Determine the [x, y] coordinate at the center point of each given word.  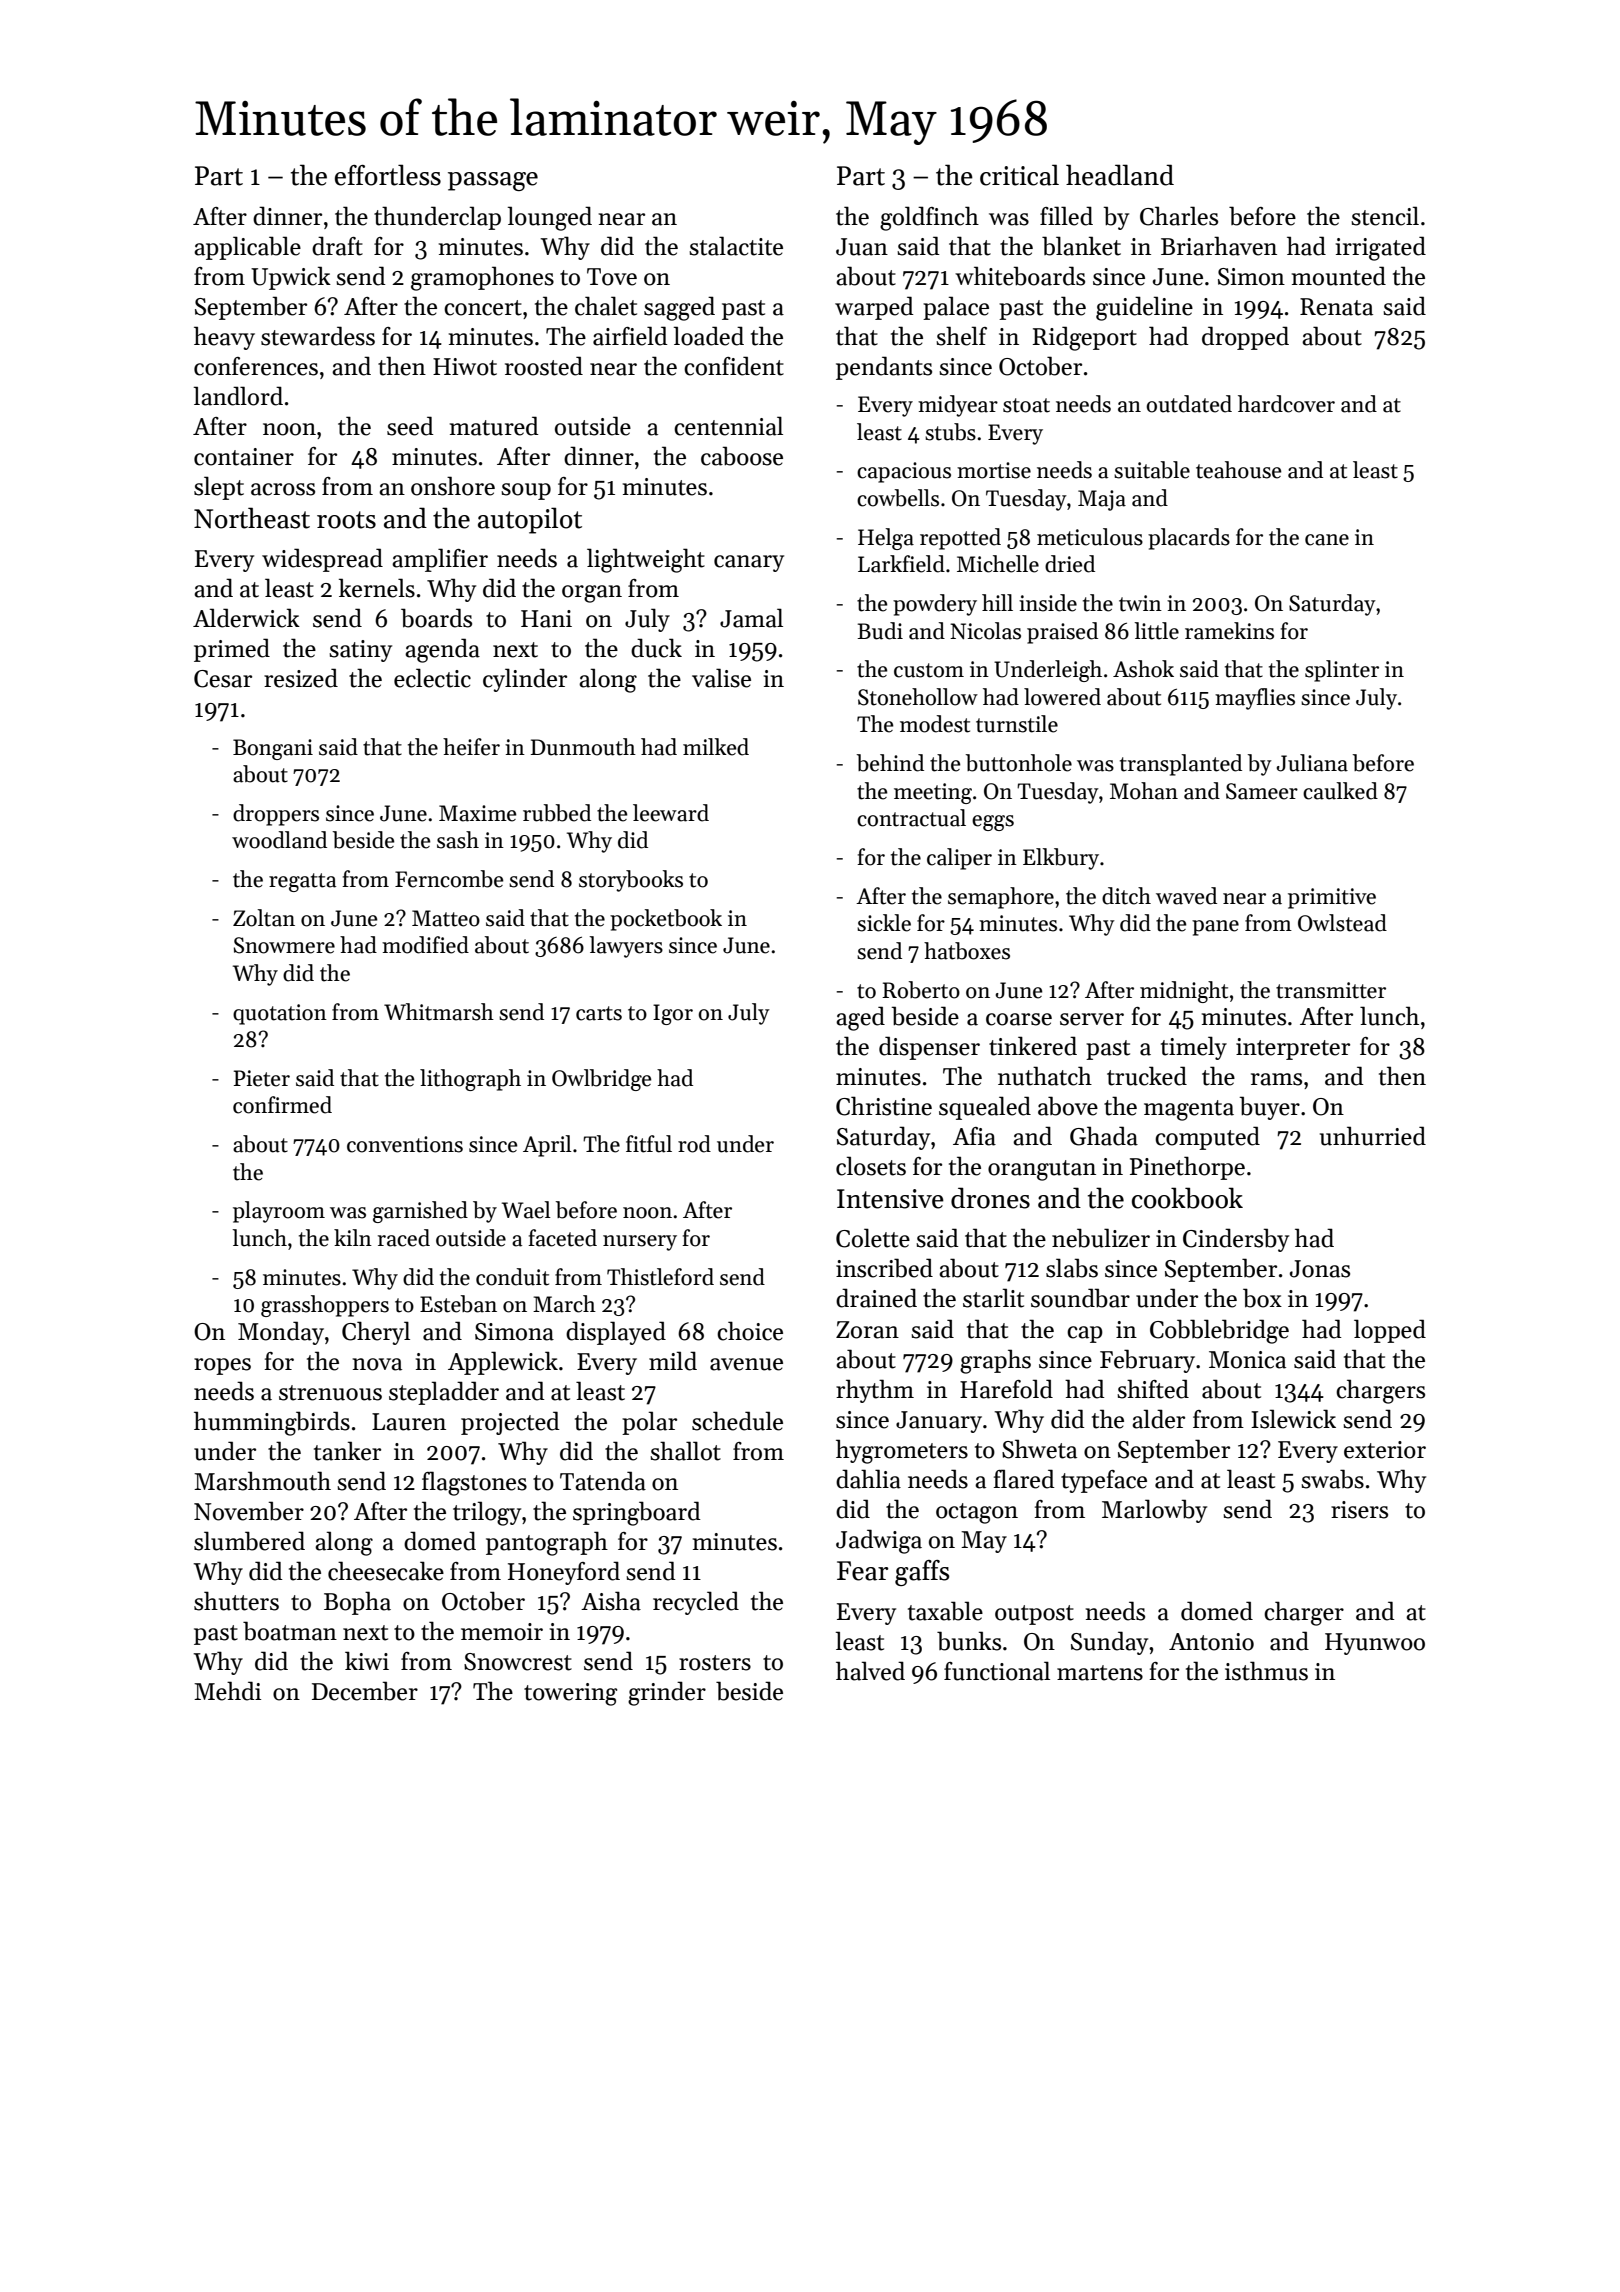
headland [1120, 175]
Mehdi [227, 1691]
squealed [985, 1108]
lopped [1390, 1331]
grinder [667, 1693]
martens [1100, 1673]
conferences [256, 366]
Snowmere [284, 945]
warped [874, 308]
